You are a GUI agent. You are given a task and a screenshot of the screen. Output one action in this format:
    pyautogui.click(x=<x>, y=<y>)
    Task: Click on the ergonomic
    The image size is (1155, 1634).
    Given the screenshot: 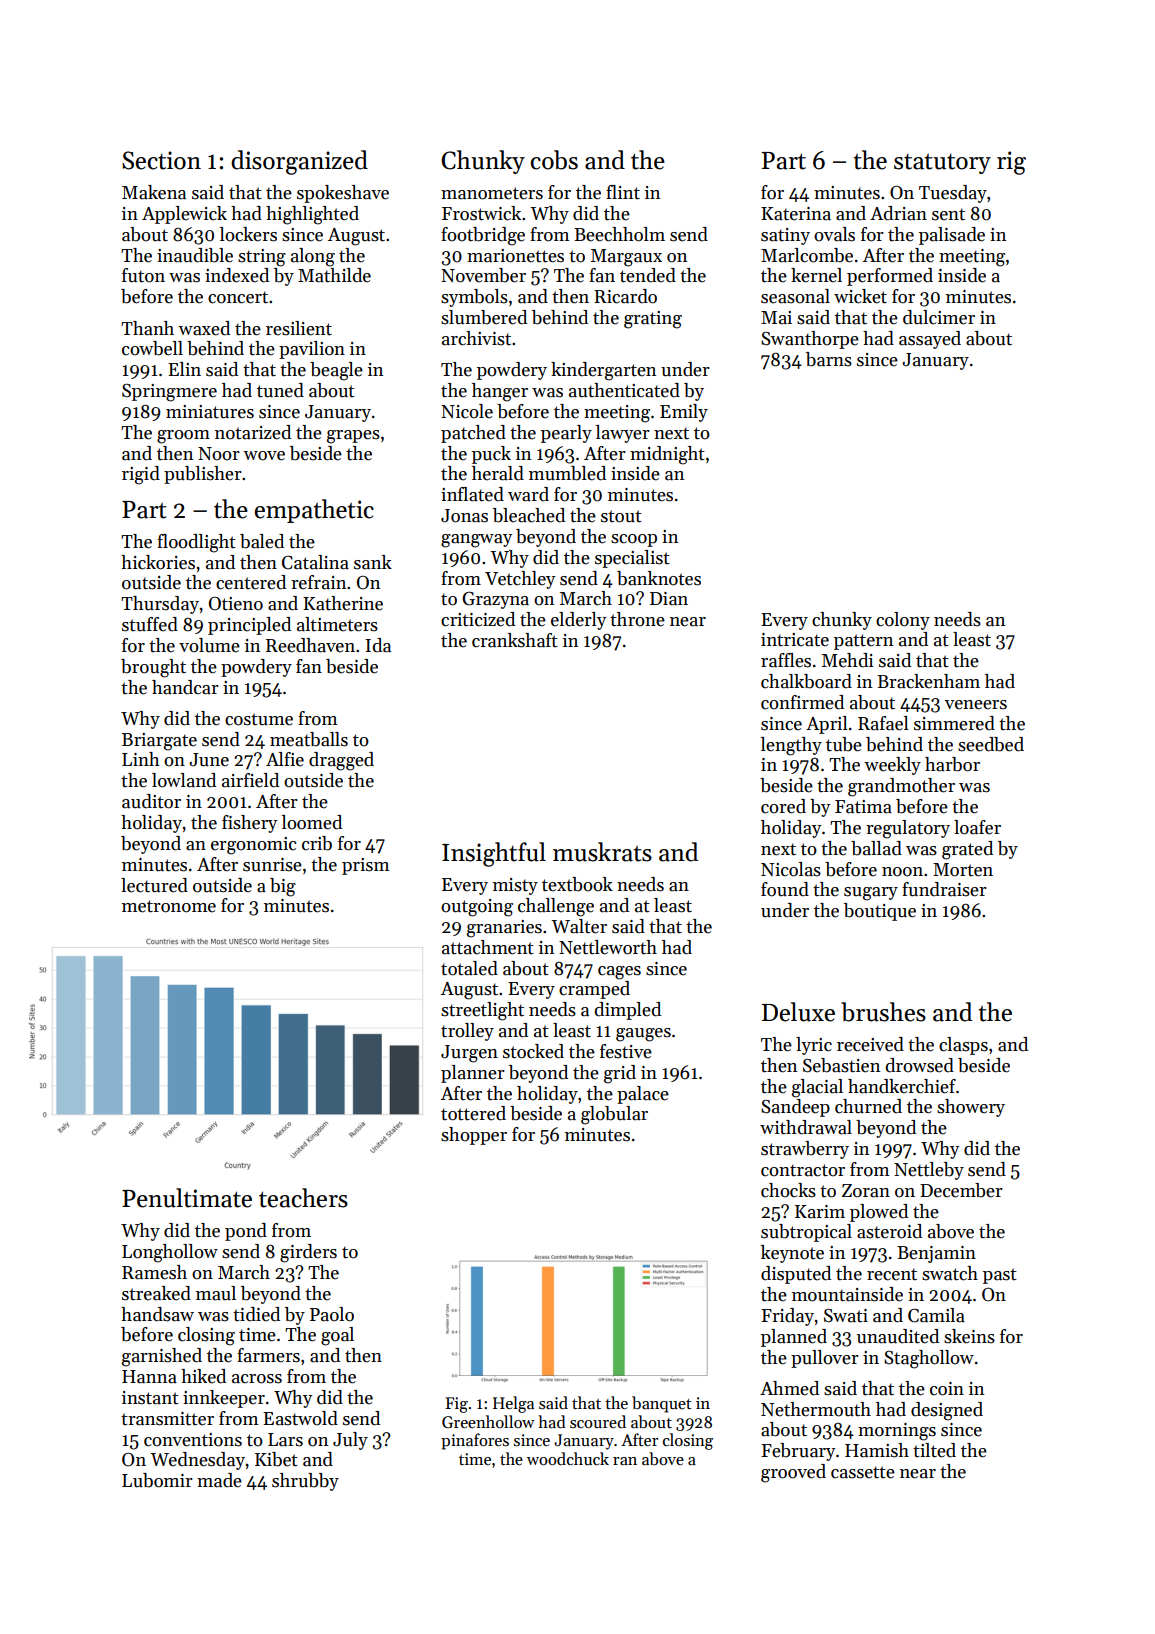 What is the action you would take?
    pyautogui.click(x=253, y=846)
